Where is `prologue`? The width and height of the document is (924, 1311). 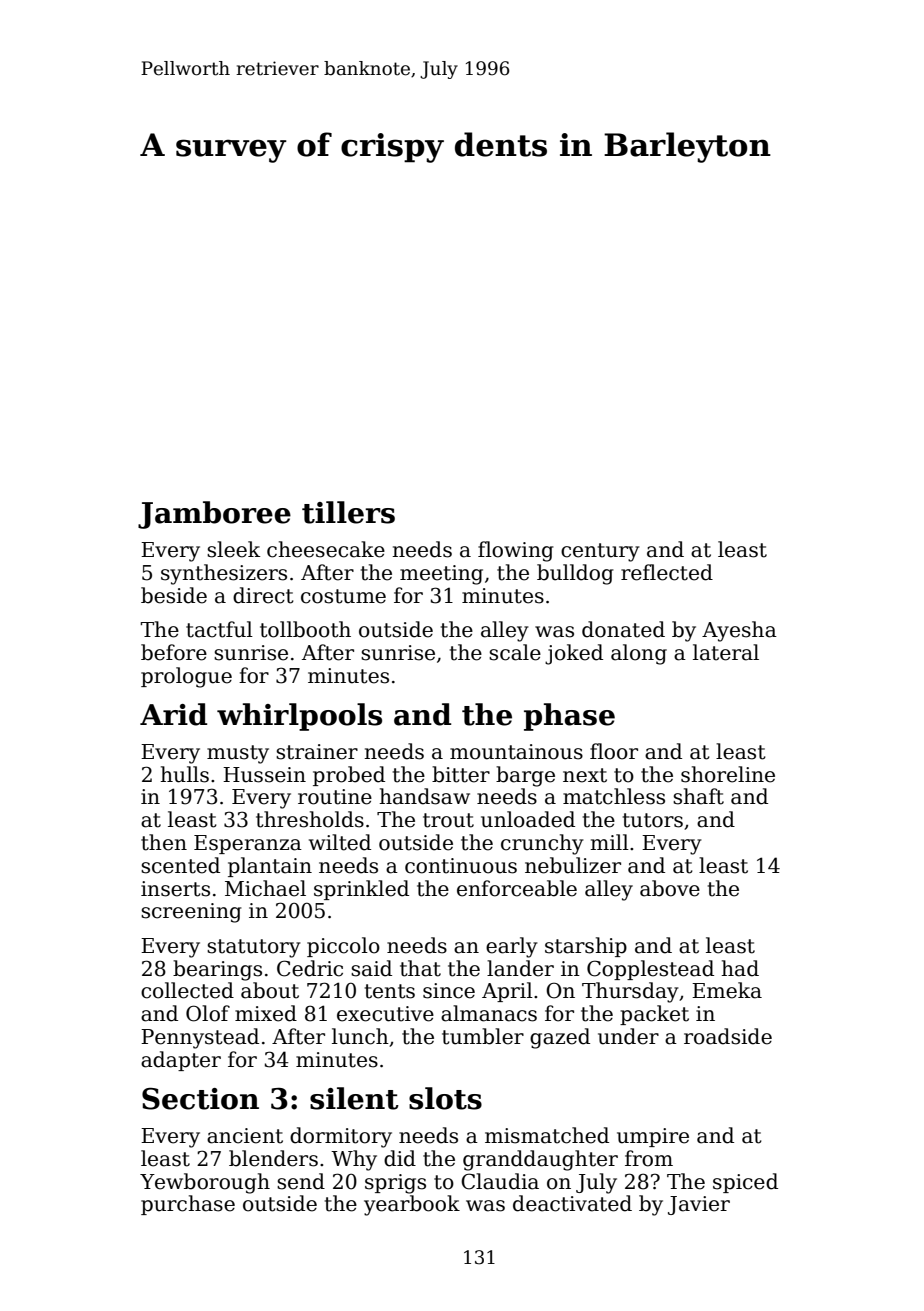
prologue is located at coordinates (186, 677).
